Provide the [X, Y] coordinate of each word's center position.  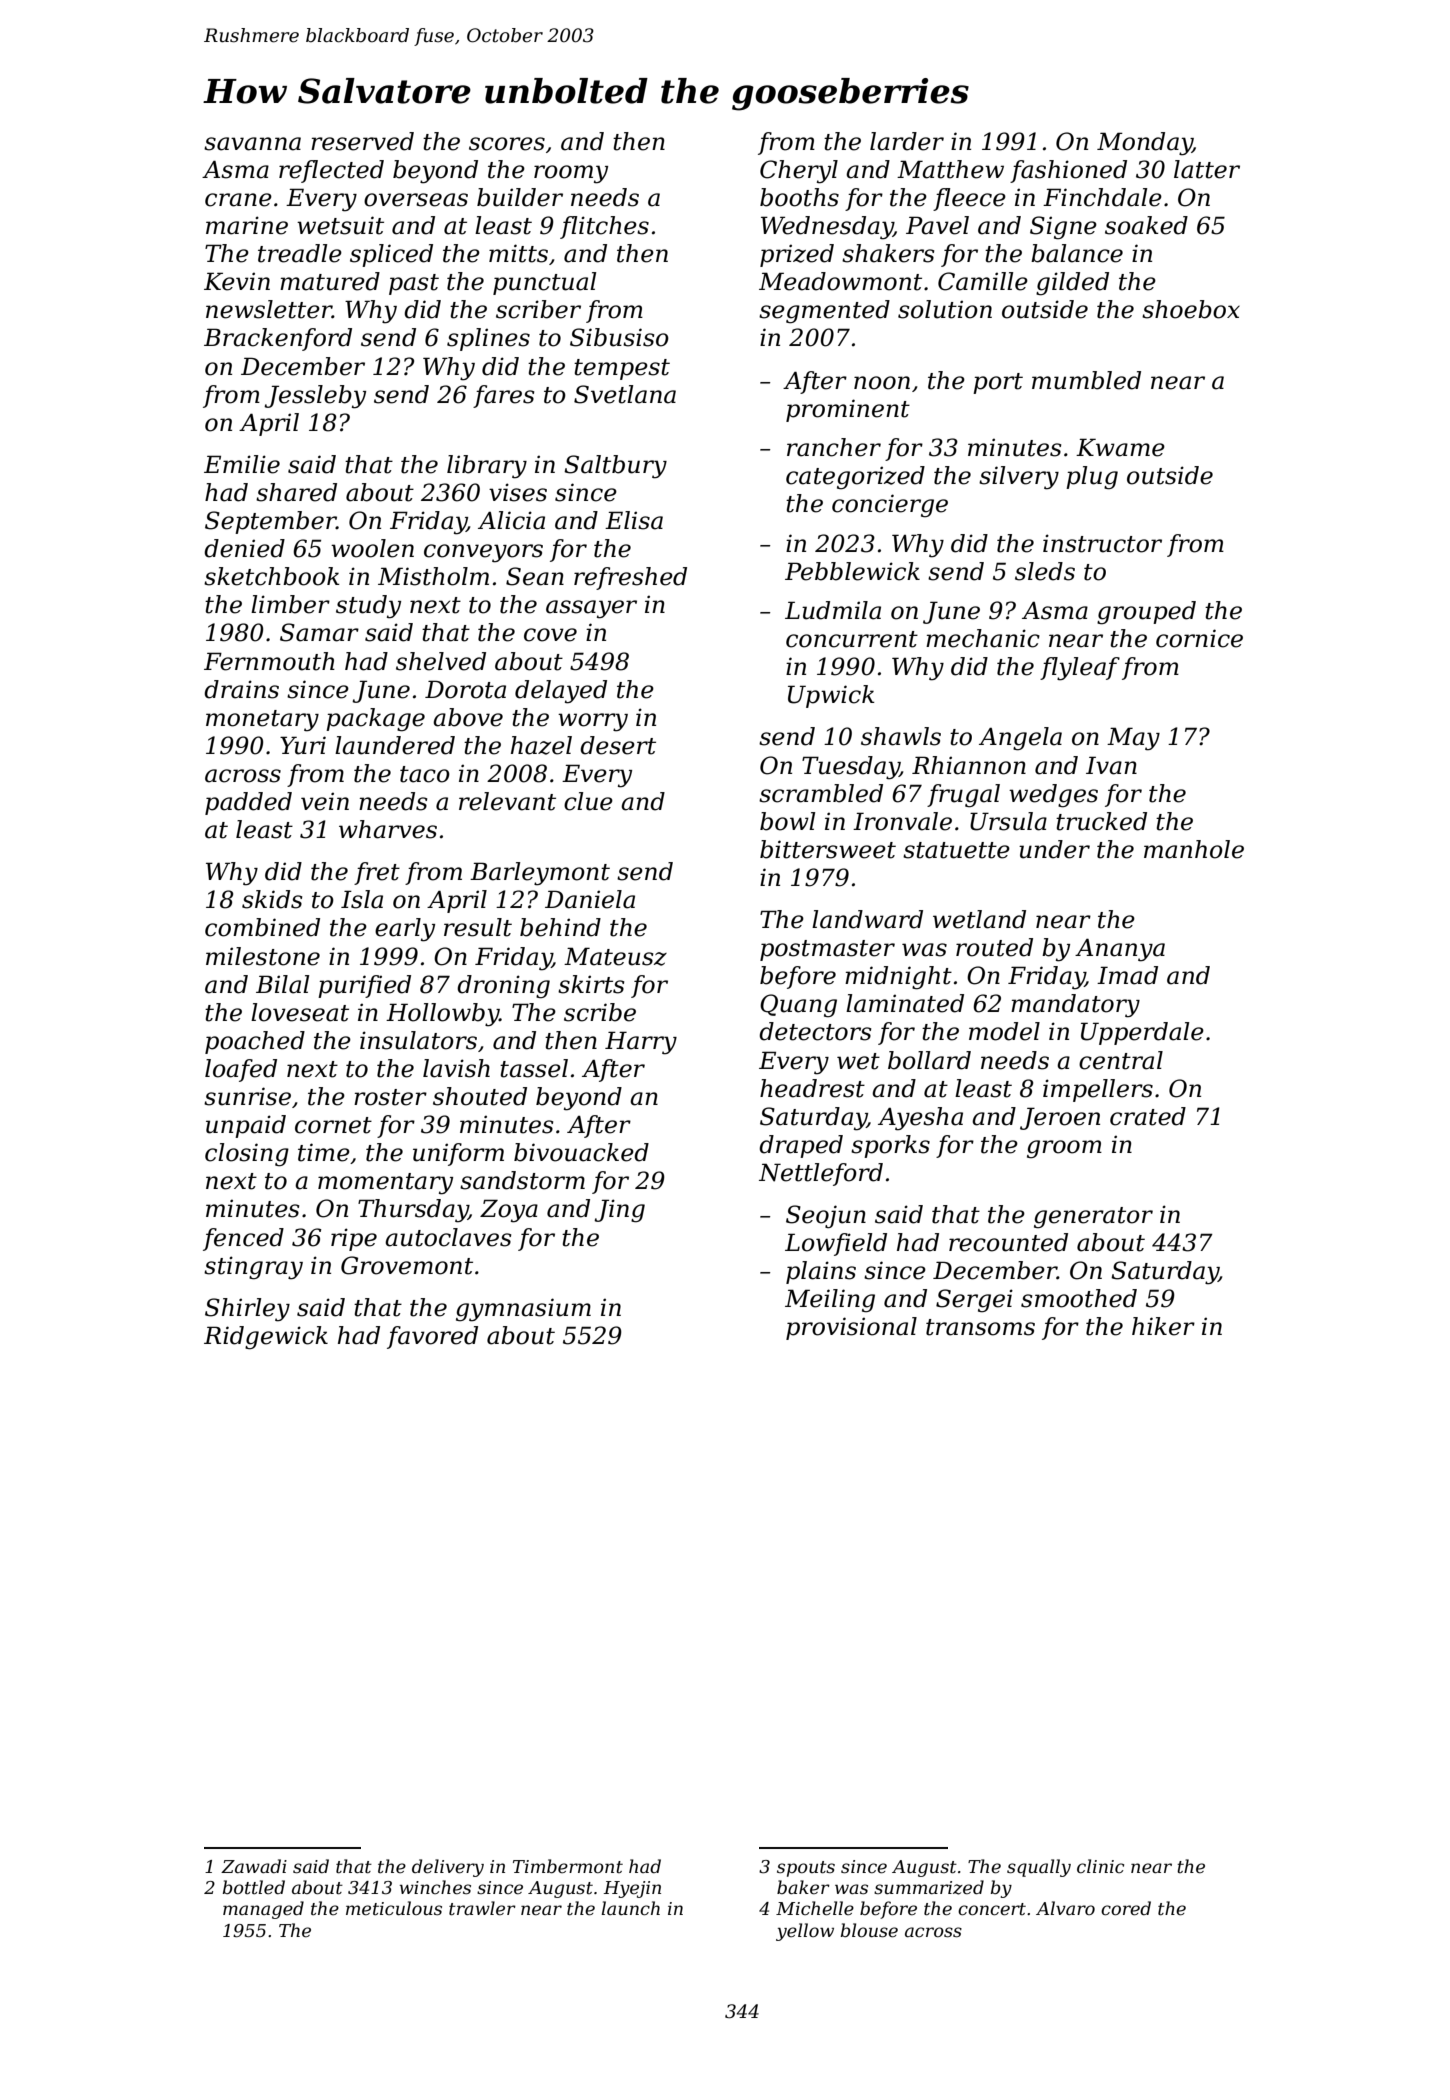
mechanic [983, 638]
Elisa [634, 520]
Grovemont [407, 1265]
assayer [591, 609]
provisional [851, 1328]
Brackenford [278, 339]
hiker [1163, 1326]
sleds [1045, 571]
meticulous [394, 1908]
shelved [441, 661]
